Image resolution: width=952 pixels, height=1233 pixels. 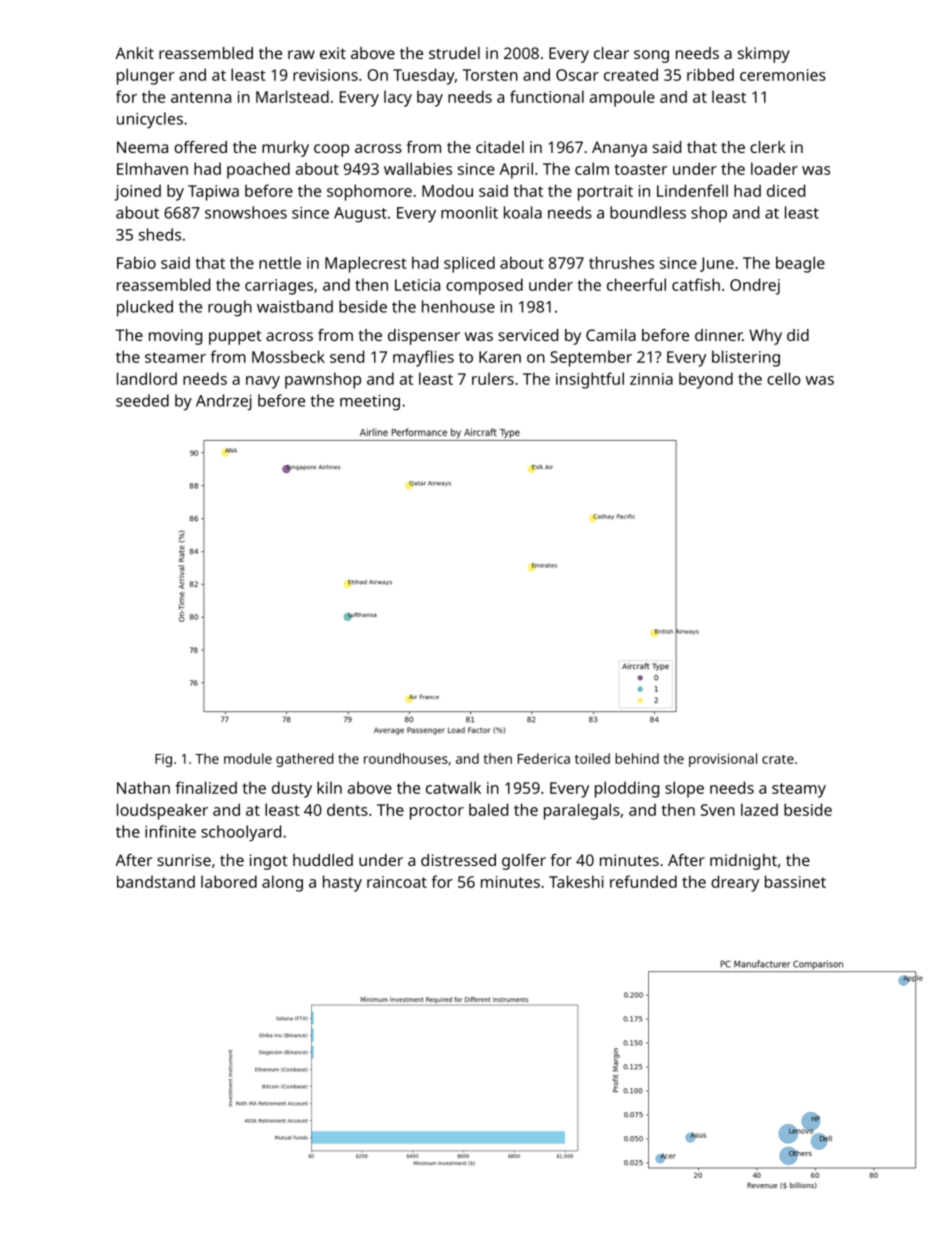 I want to click on Torsten, so click(x=490, y=75).
